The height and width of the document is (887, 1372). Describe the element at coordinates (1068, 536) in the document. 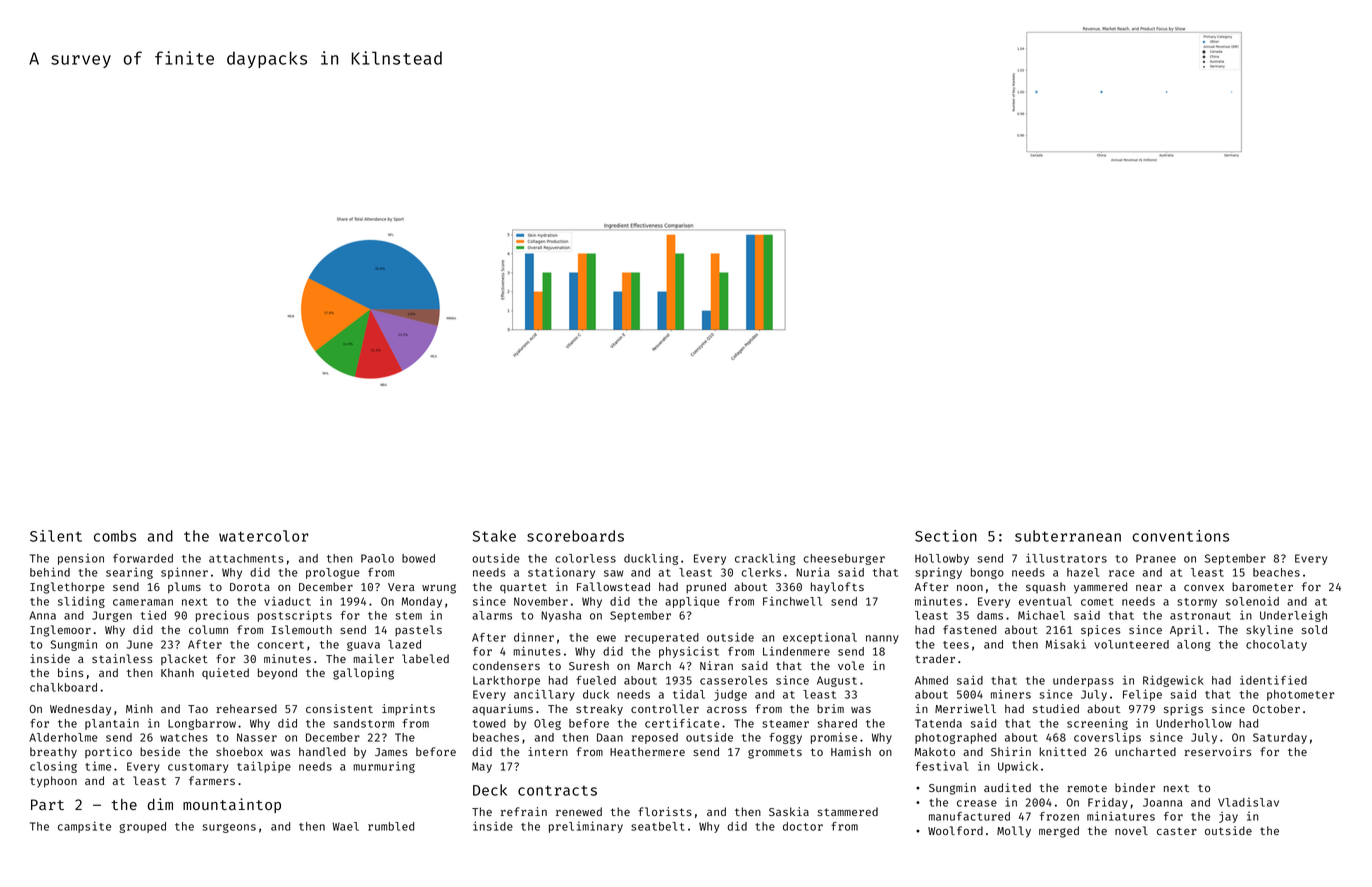

I see `subterranean` at that location.
